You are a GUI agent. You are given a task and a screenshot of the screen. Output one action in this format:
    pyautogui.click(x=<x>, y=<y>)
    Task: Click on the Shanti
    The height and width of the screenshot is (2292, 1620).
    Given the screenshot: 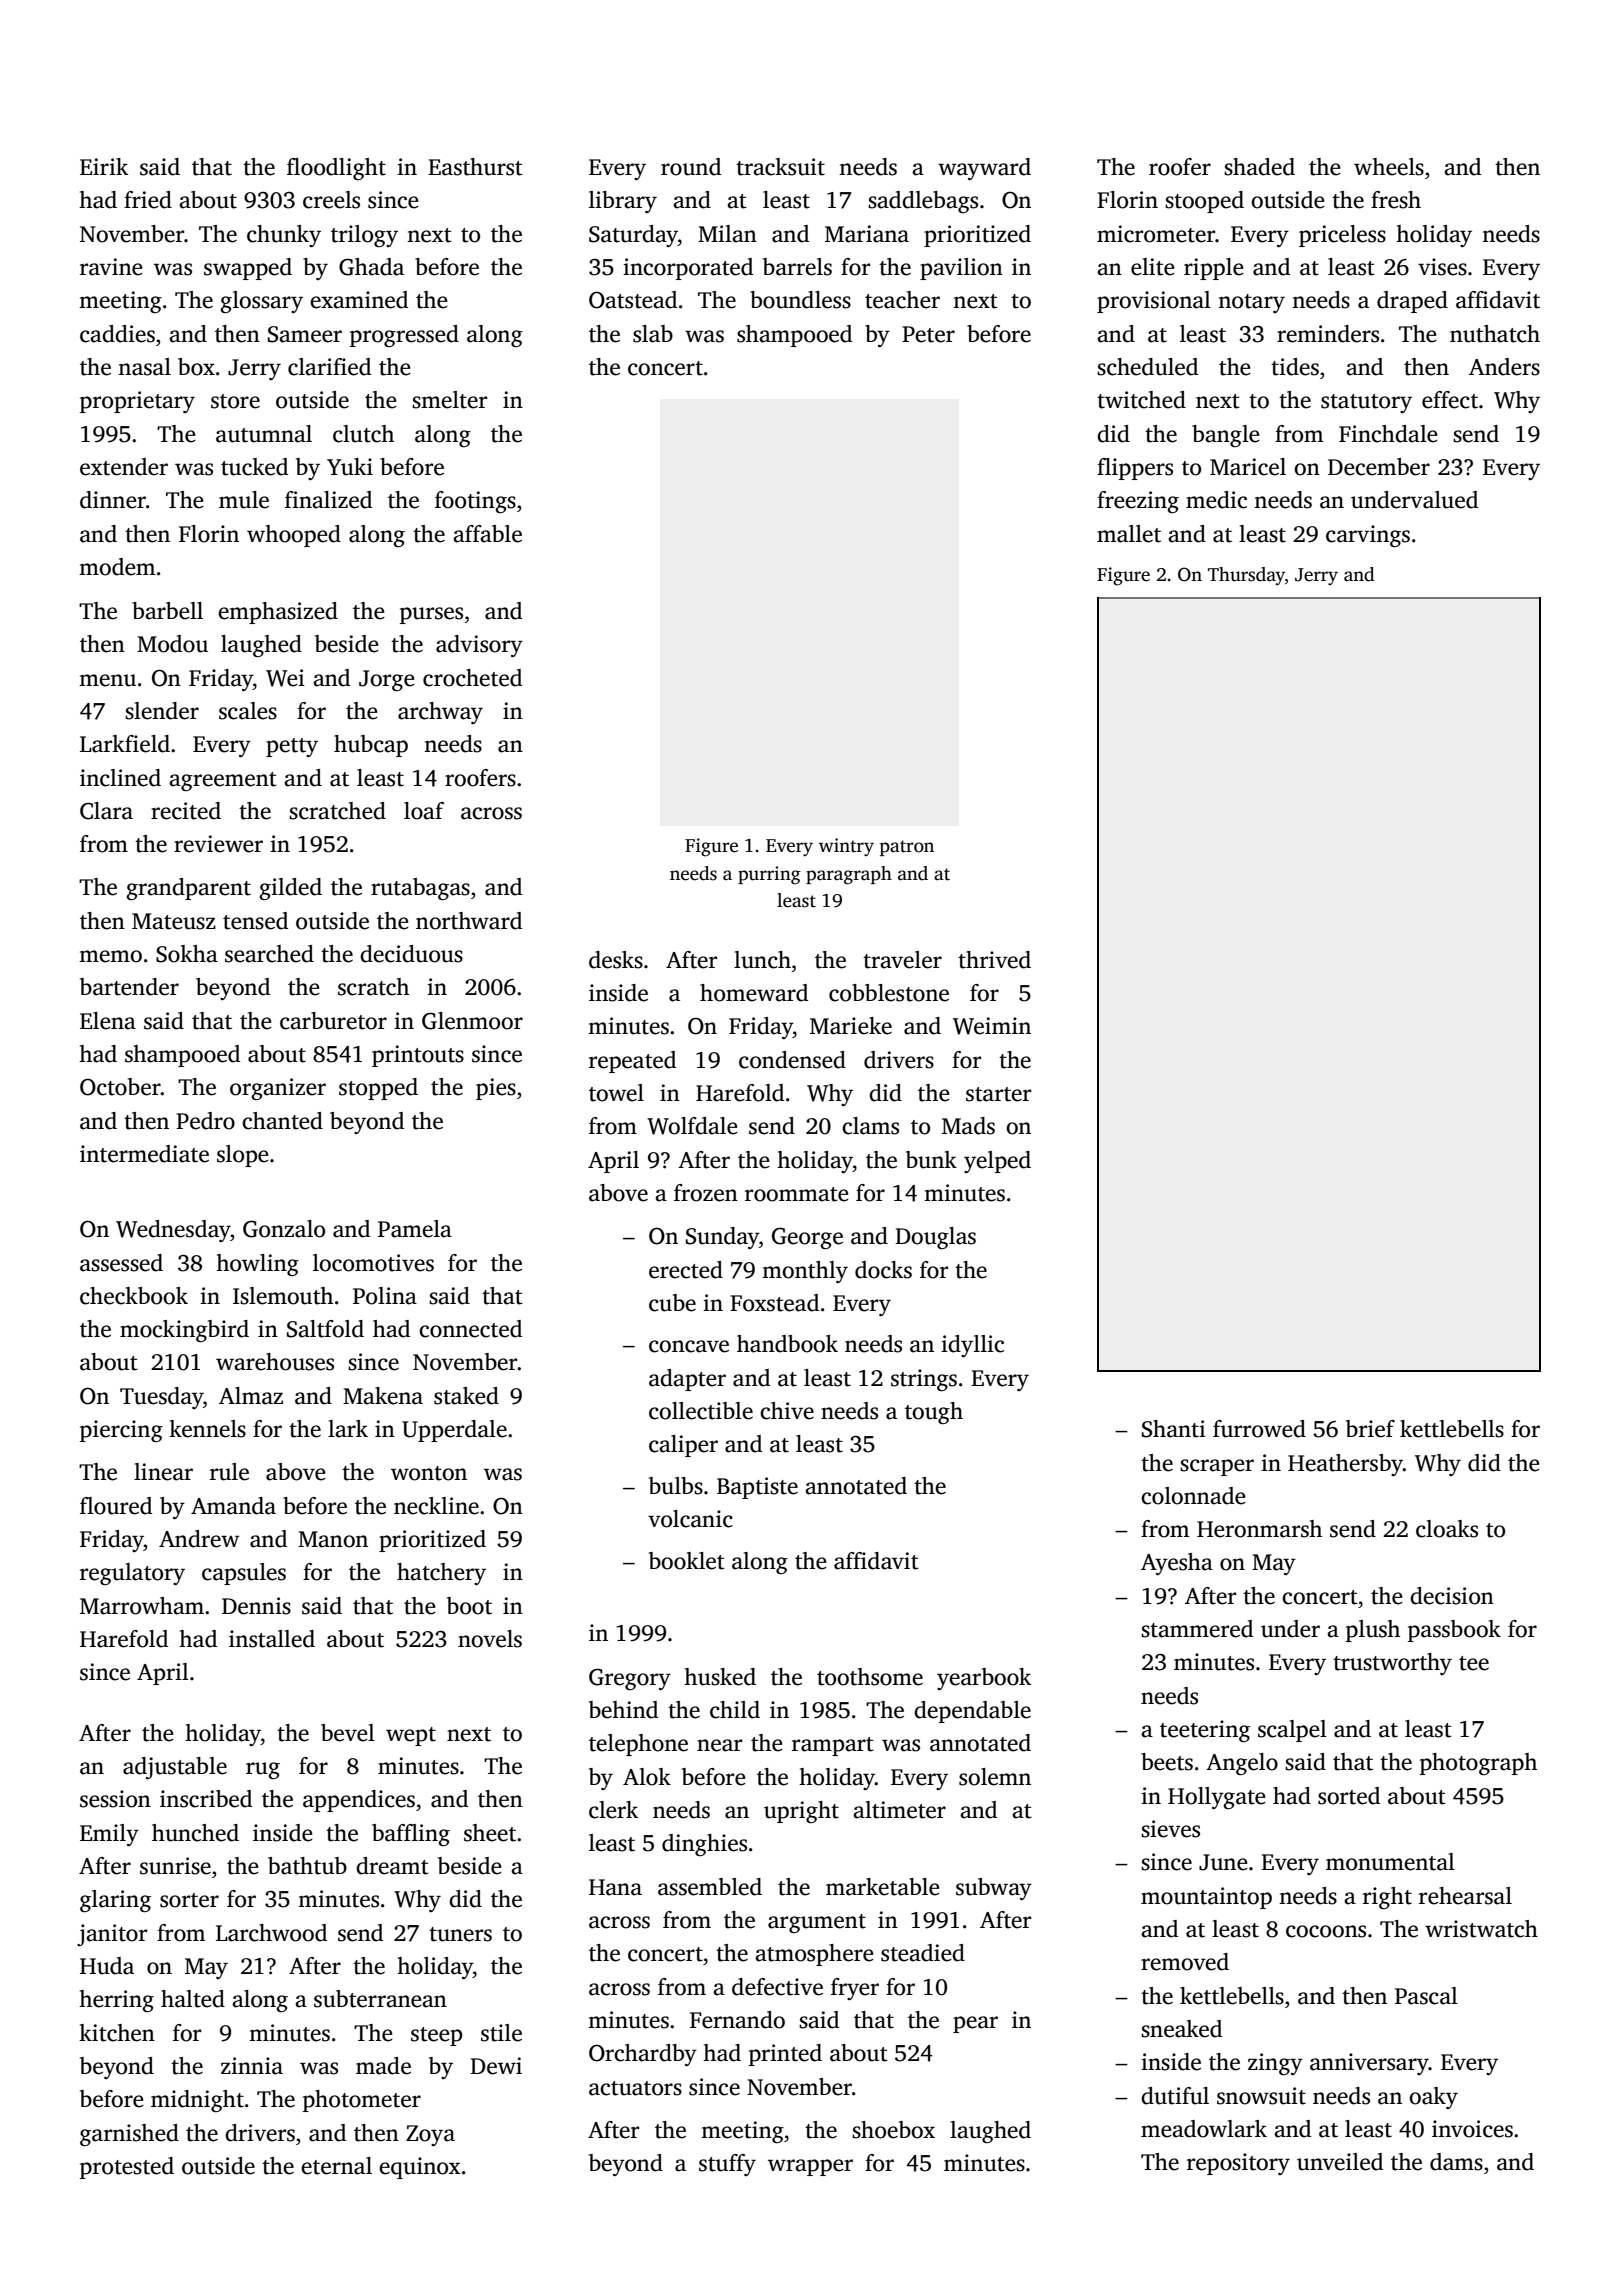 What is the action you would take?
    pyautogui.click(x=1174, y=1429)
